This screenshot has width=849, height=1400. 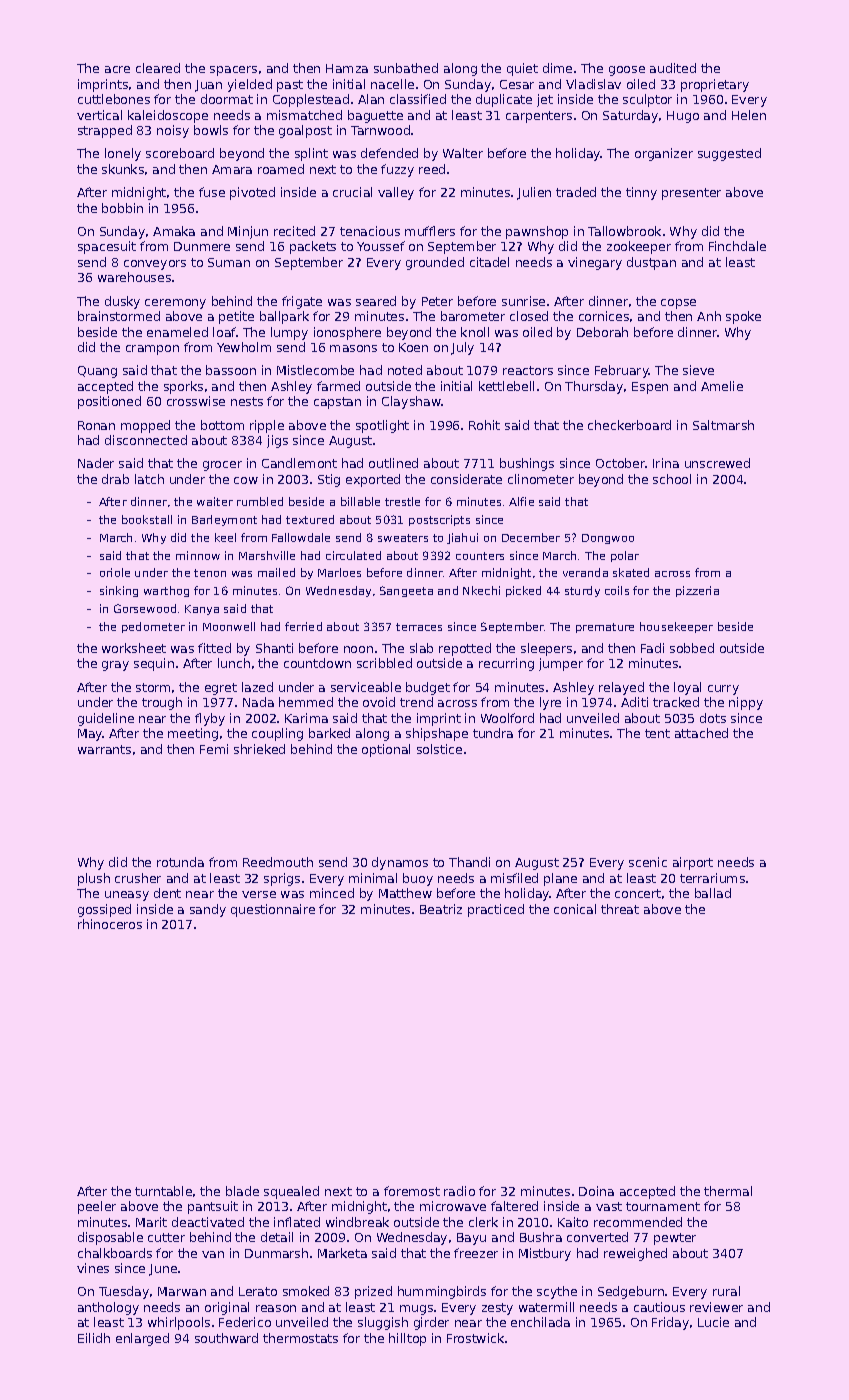 I want to click on vertical, so click(x=99, y=115).
